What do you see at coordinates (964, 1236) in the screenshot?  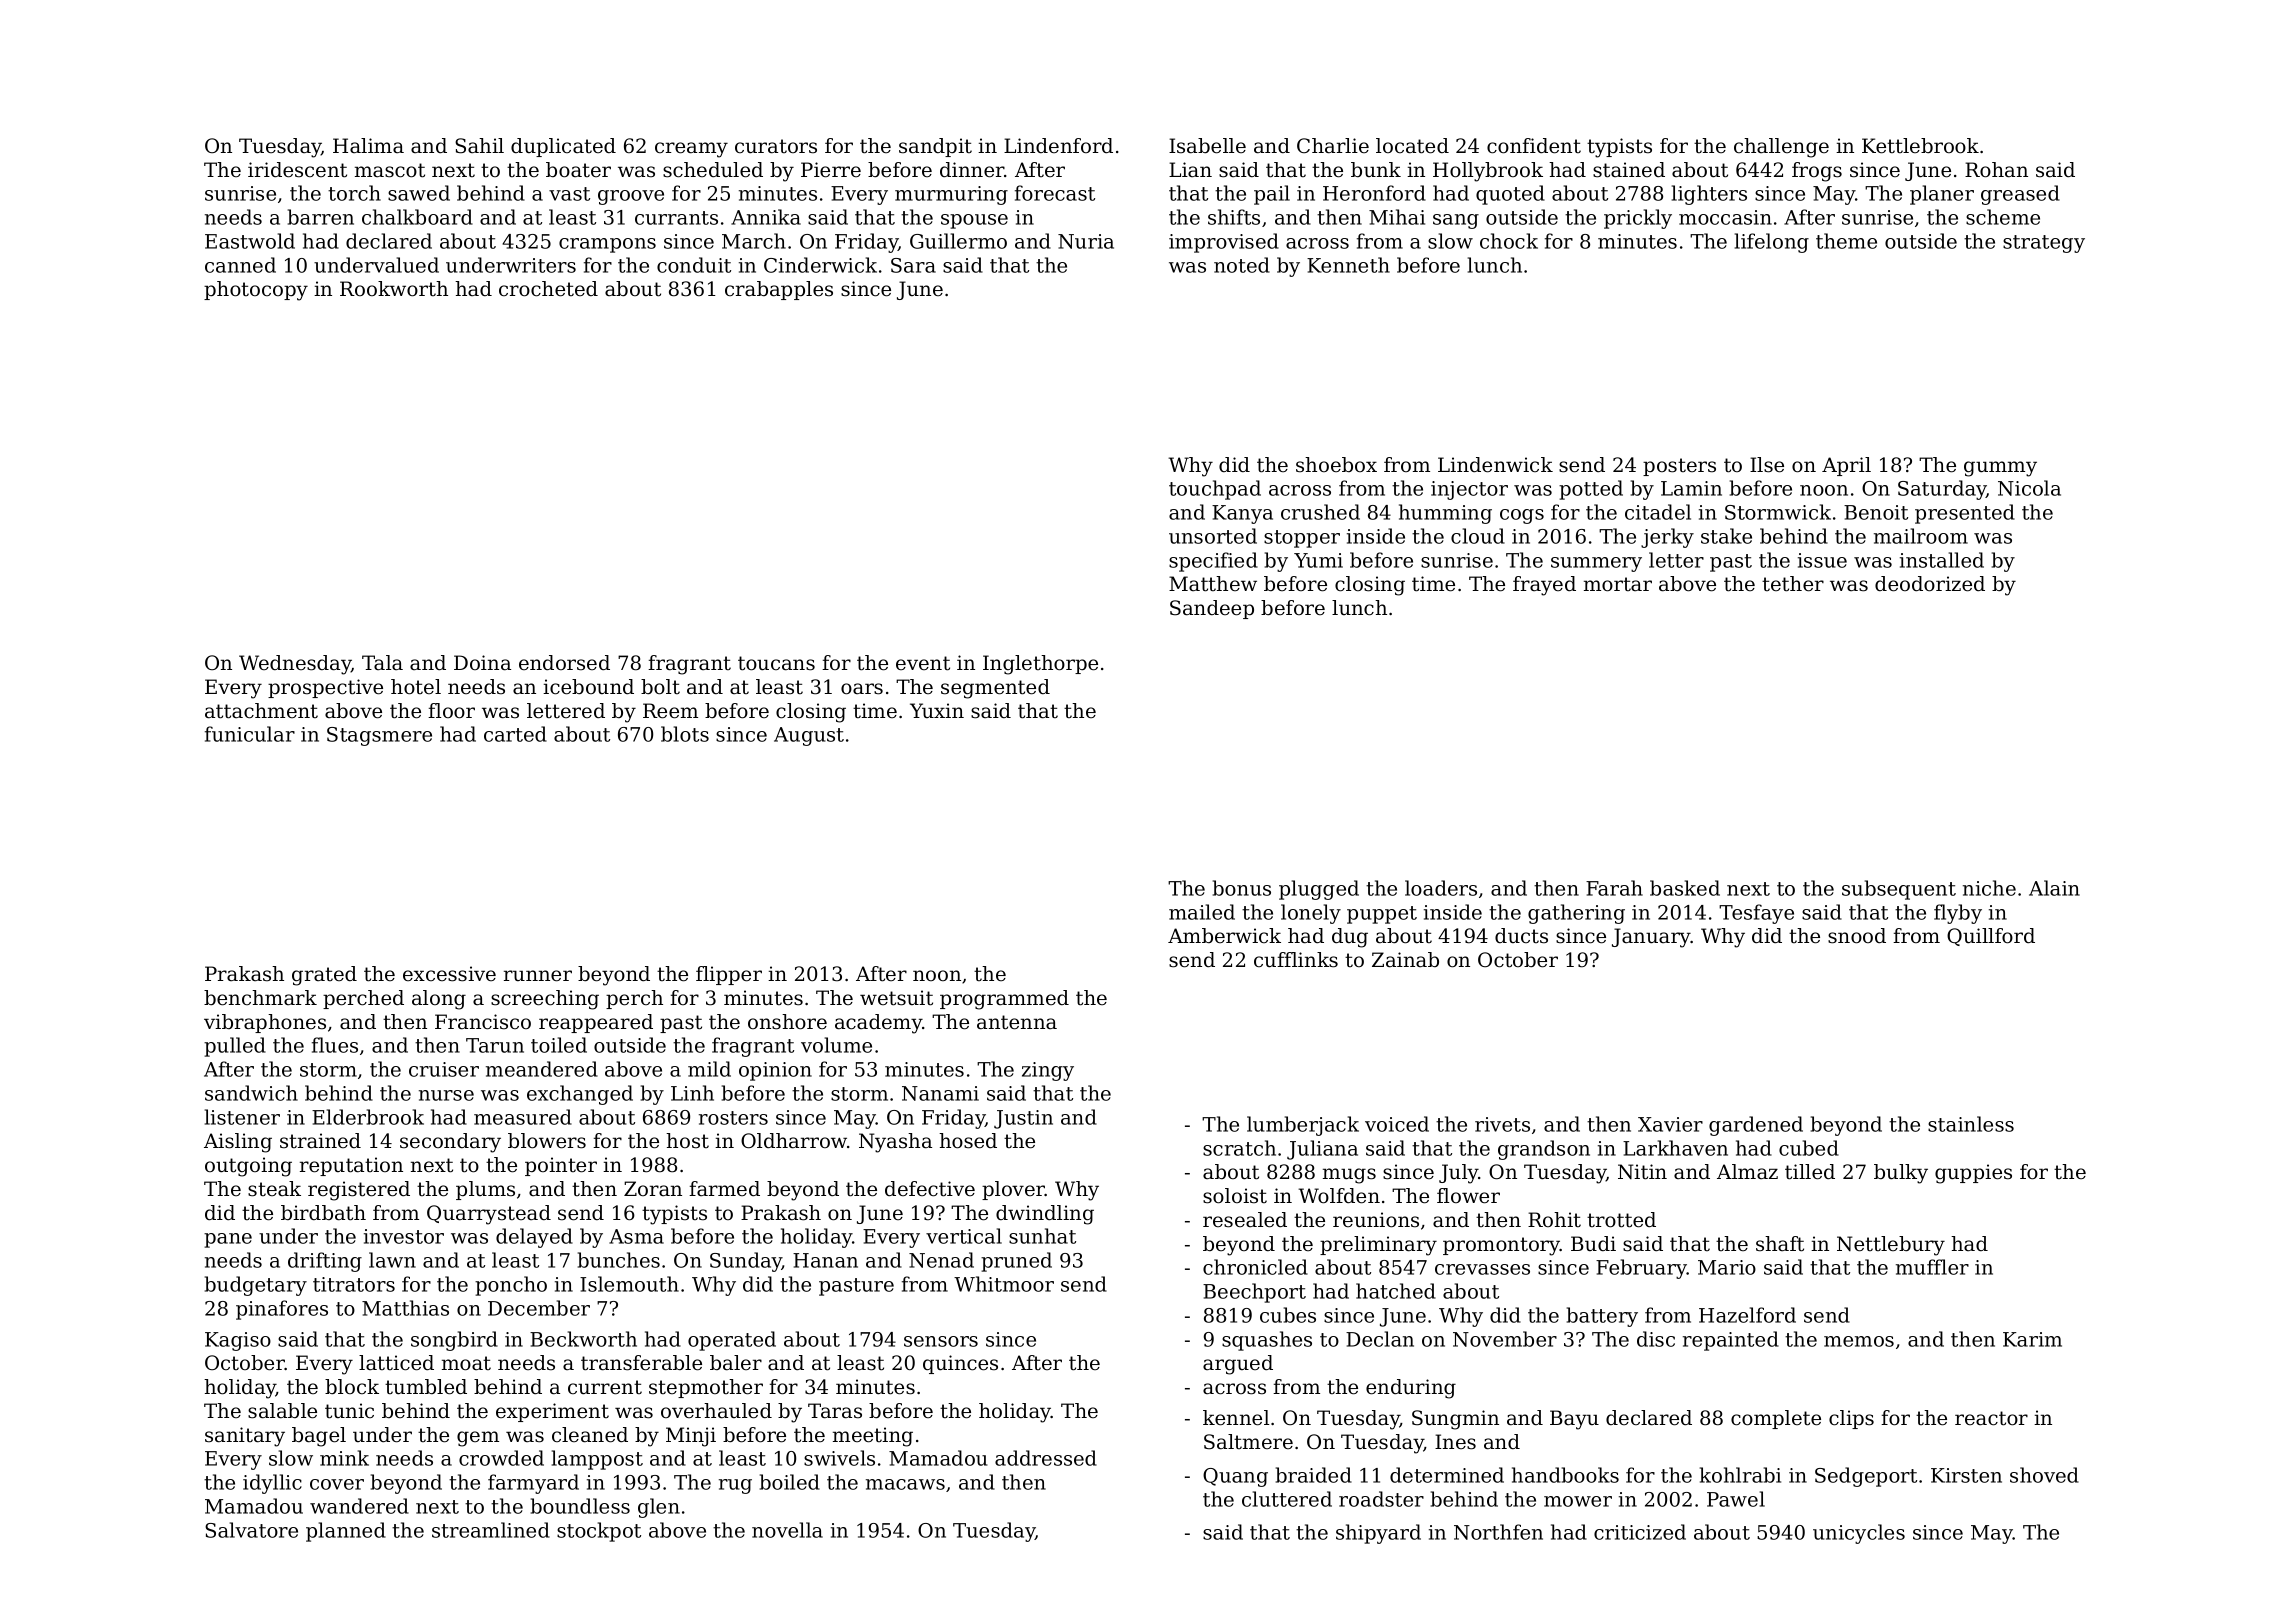 I see `vertical` at bounding box center [964, 1236].
